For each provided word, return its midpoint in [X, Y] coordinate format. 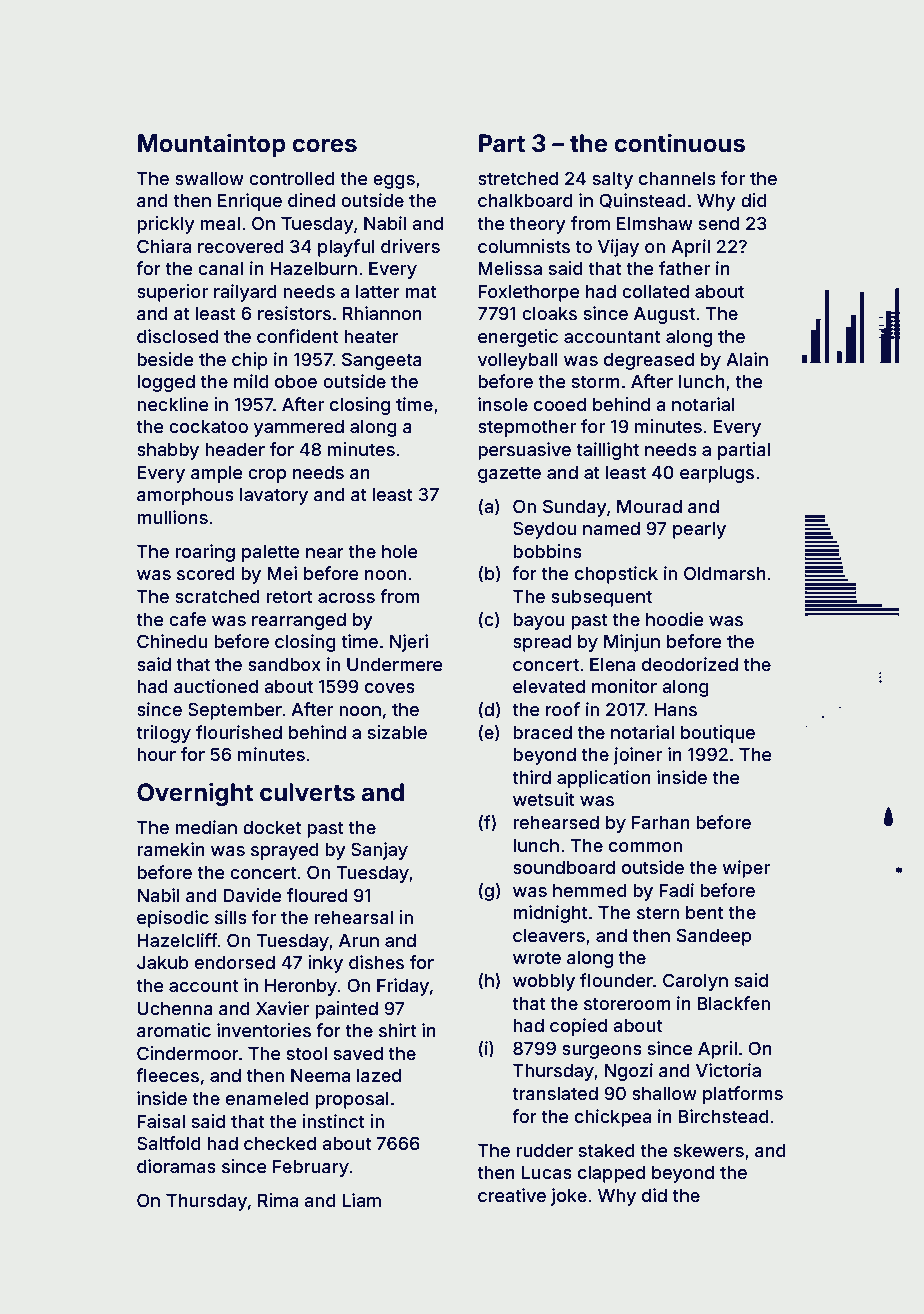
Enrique [250, 202]
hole [399, 551]
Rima [278, 1200]
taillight [607, 451]
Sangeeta [382, 361]
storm [595, 382]
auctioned [216, 686]
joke [569, 1197]
